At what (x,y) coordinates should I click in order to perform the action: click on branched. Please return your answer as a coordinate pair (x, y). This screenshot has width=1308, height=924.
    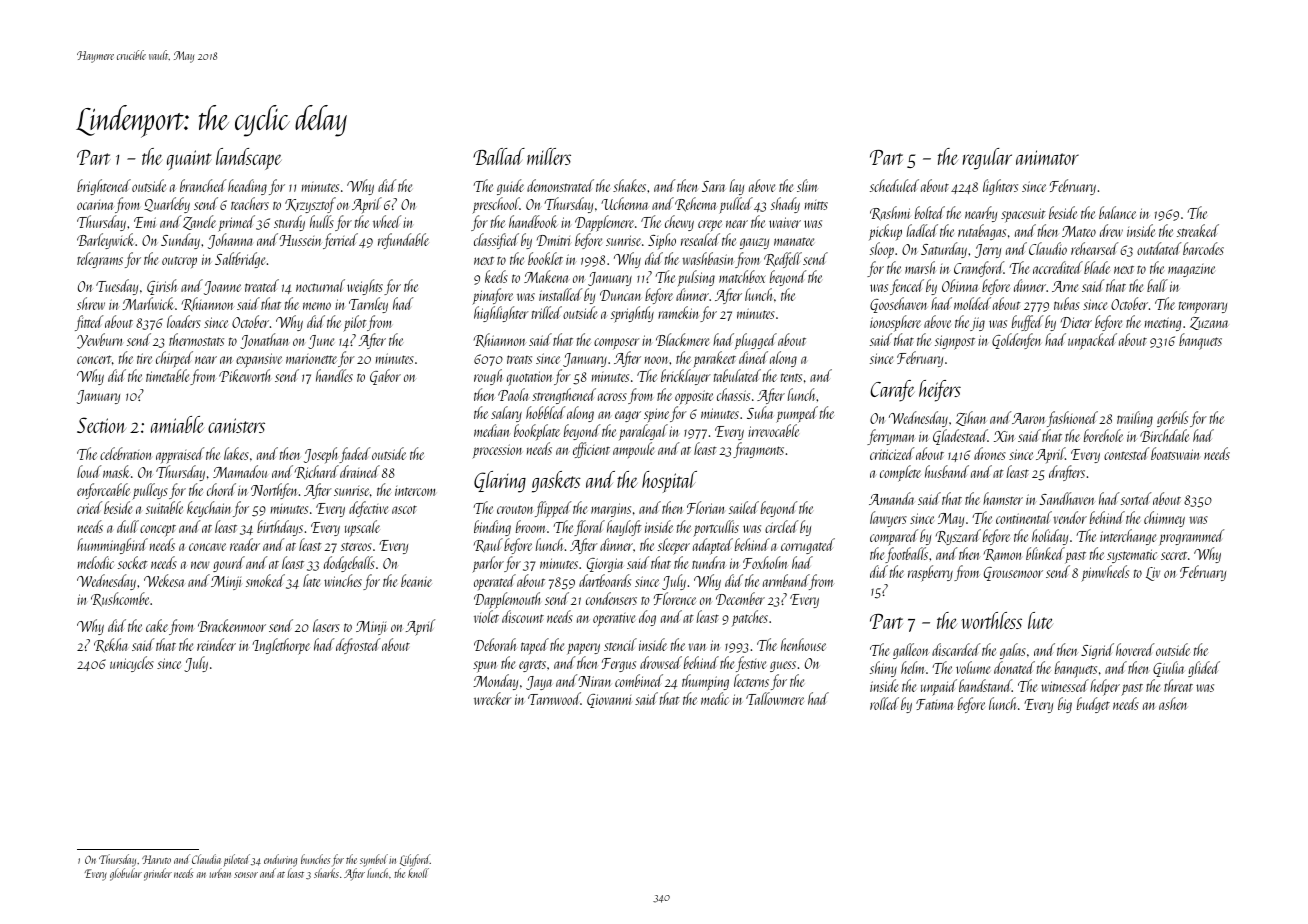
    Looking at the image, I should click on (203, 185).
